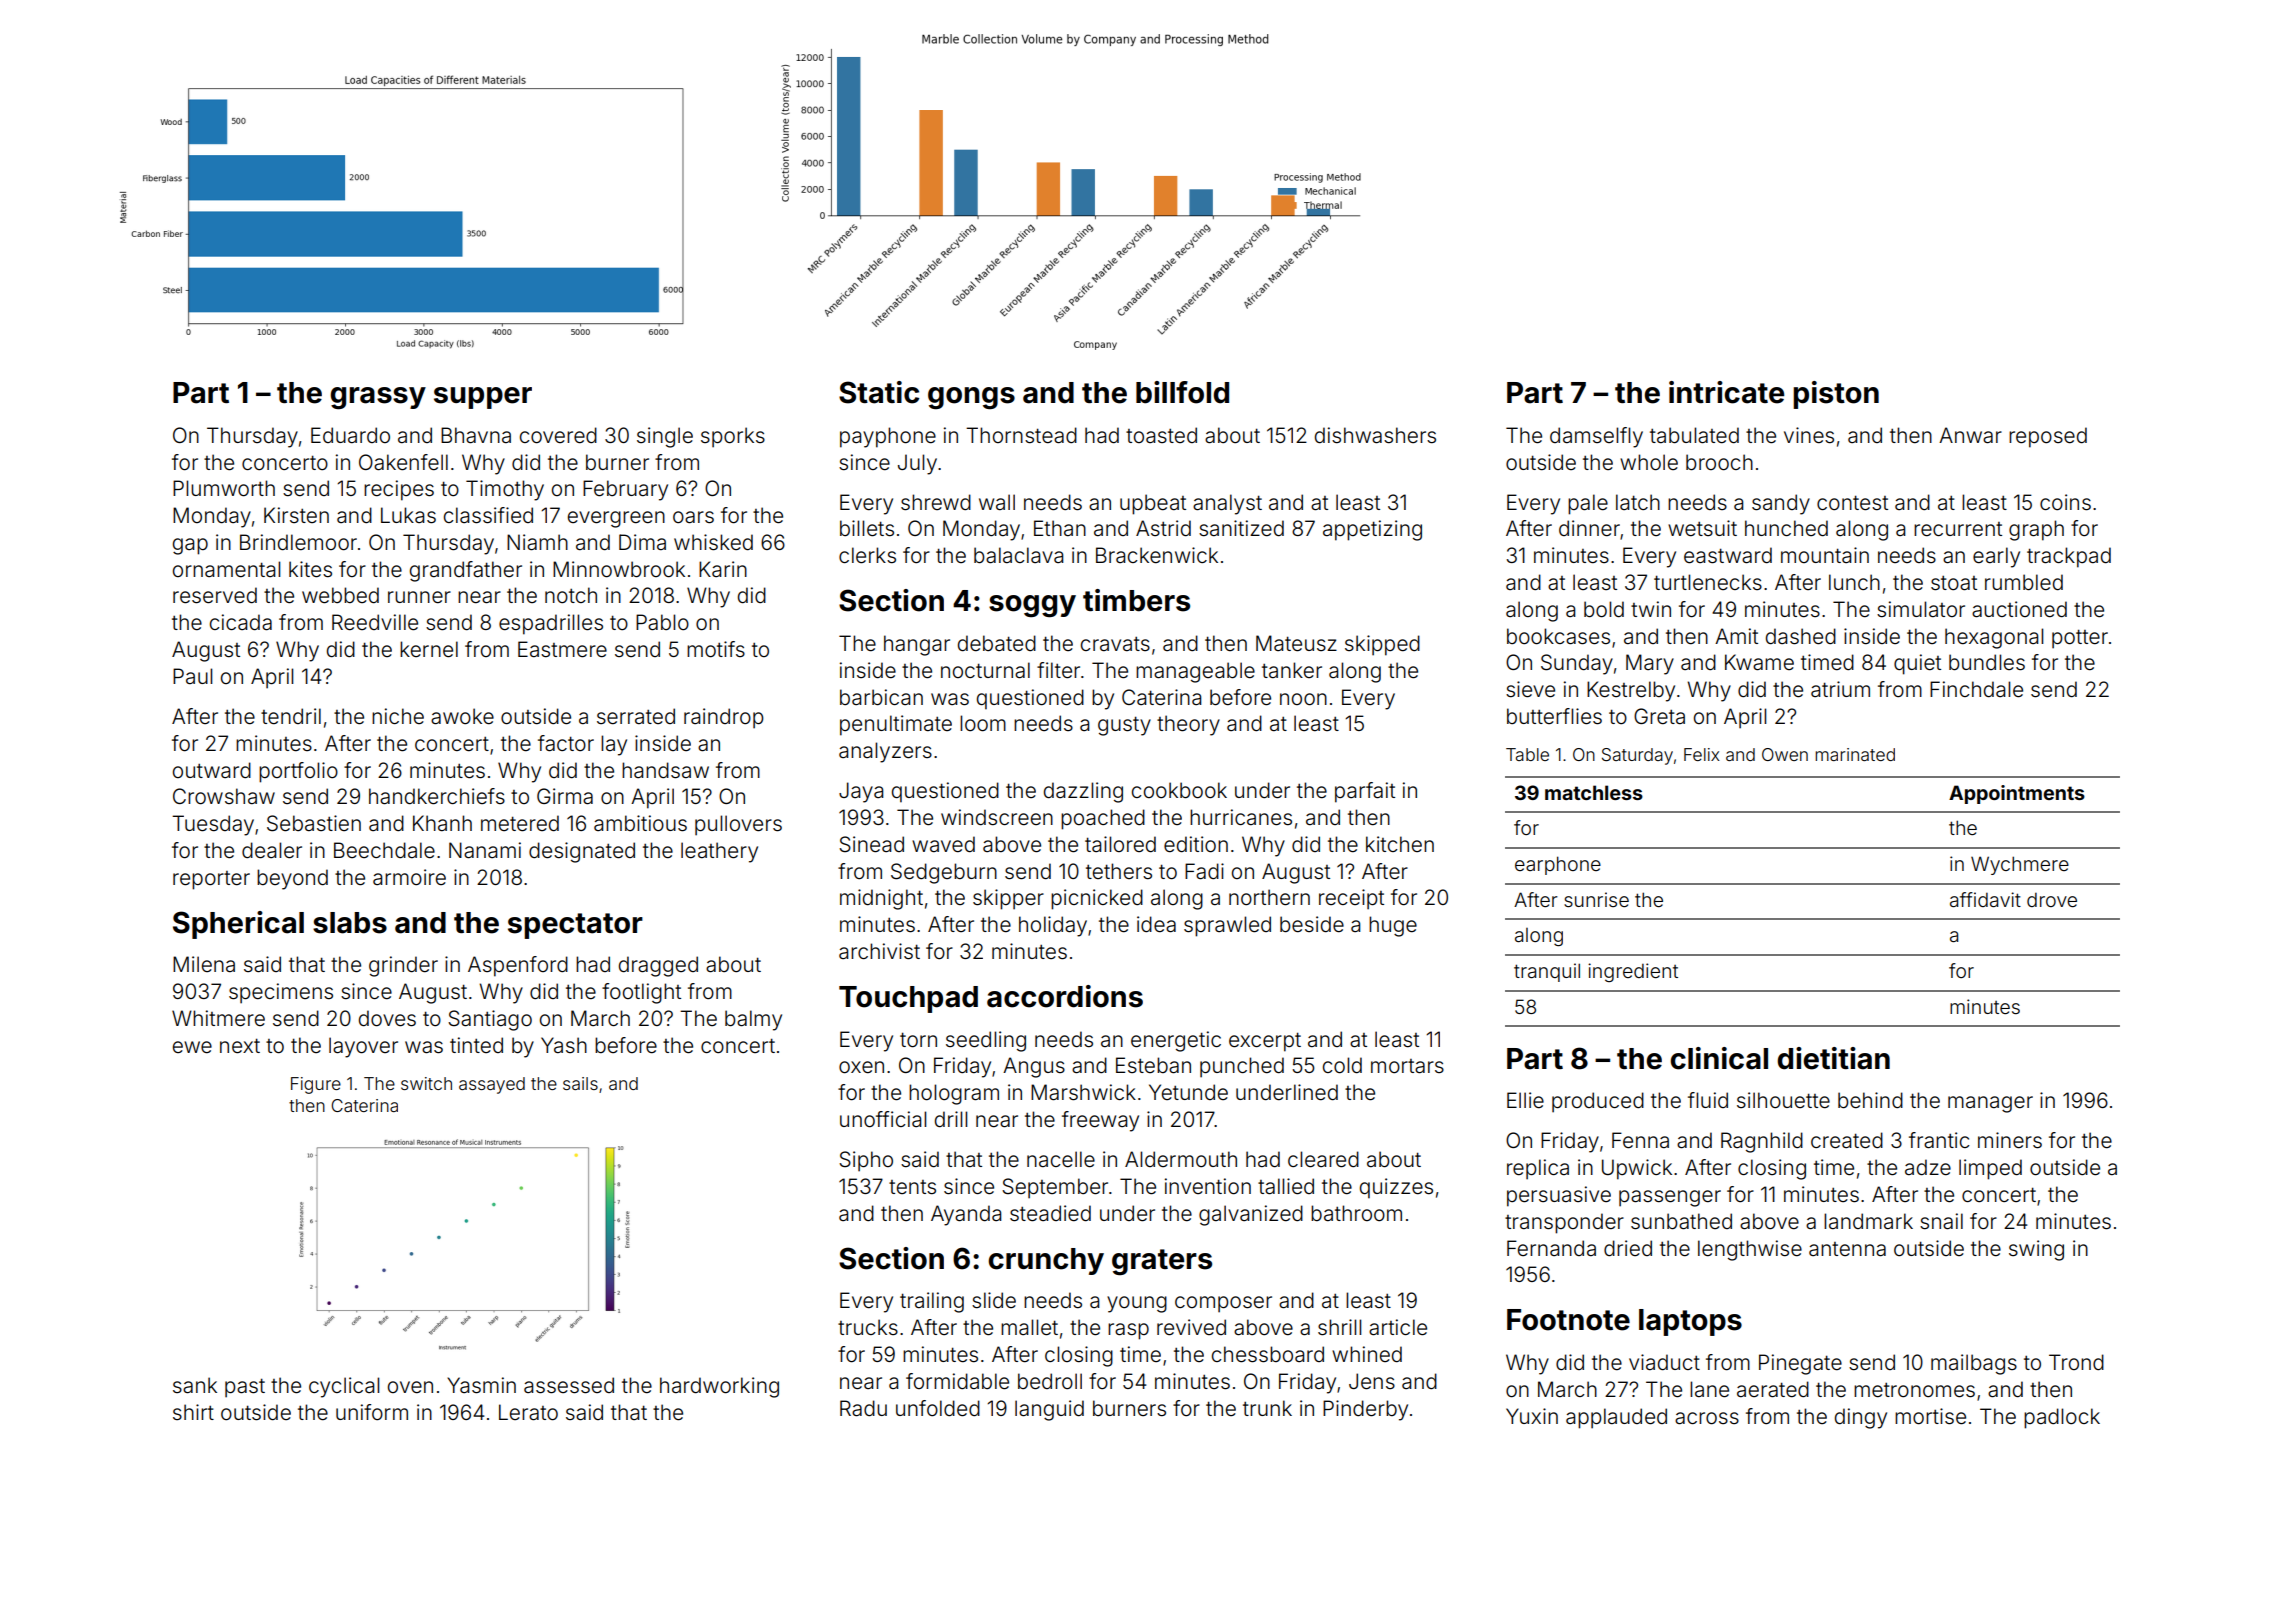  What do you see at coordinates (1990, 1104) in the screenshot?
I see `manager` at bounding box center [1990, 1104].
